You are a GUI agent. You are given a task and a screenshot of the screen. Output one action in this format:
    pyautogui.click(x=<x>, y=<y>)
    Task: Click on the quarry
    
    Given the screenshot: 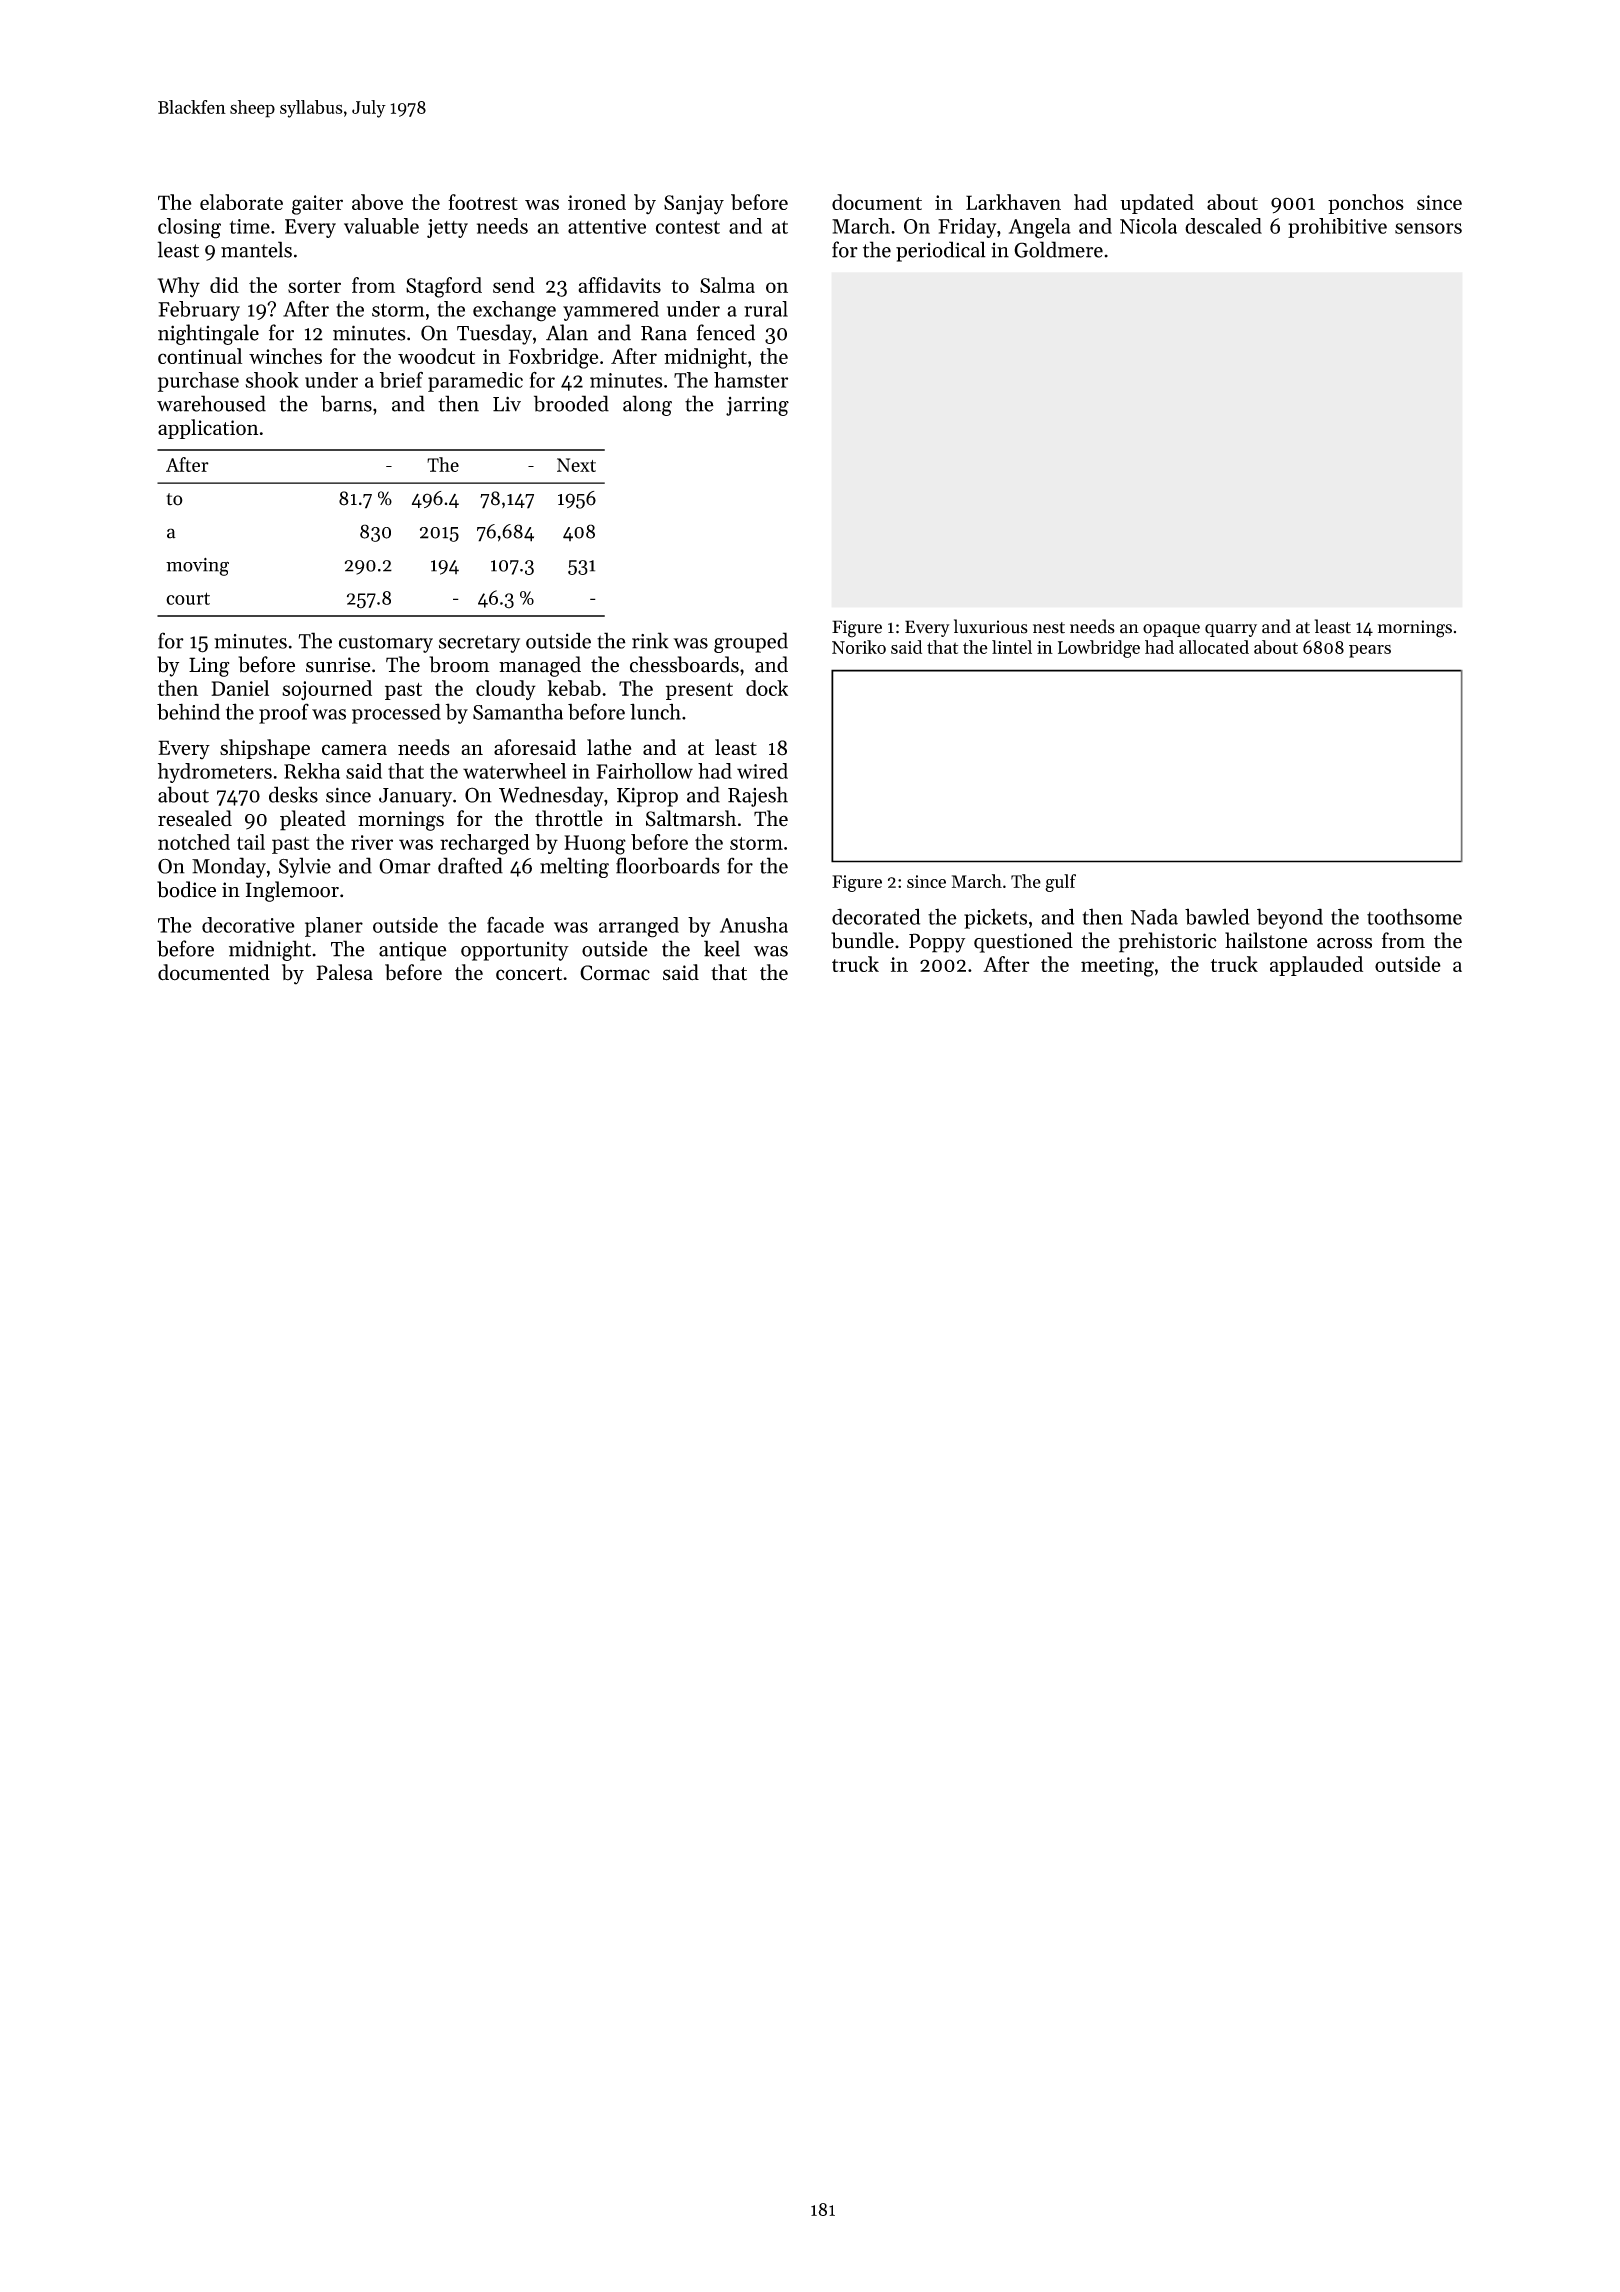 What is the action you would take?
    pyautogui.click(x=1231, y=630)
